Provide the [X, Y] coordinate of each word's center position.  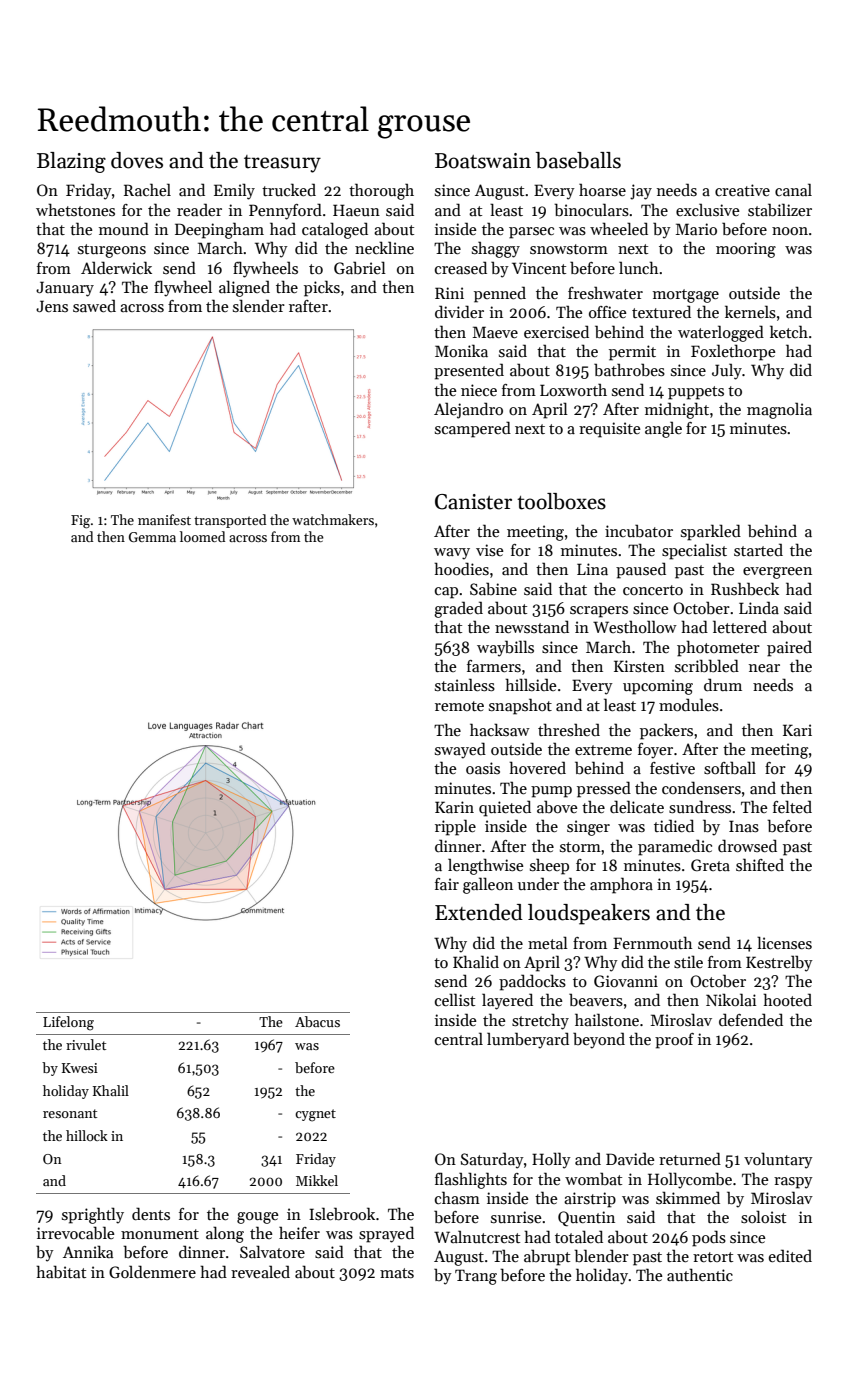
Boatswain [483, 161]
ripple [455, 827]
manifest [164, 519]
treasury [282, 164]
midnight [677, 410]
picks [322, 288]
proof [674, 1041]
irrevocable [76, 1233]
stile [688, 962]
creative [742, 190]
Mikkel [317, 1180]
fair [447, 884]
